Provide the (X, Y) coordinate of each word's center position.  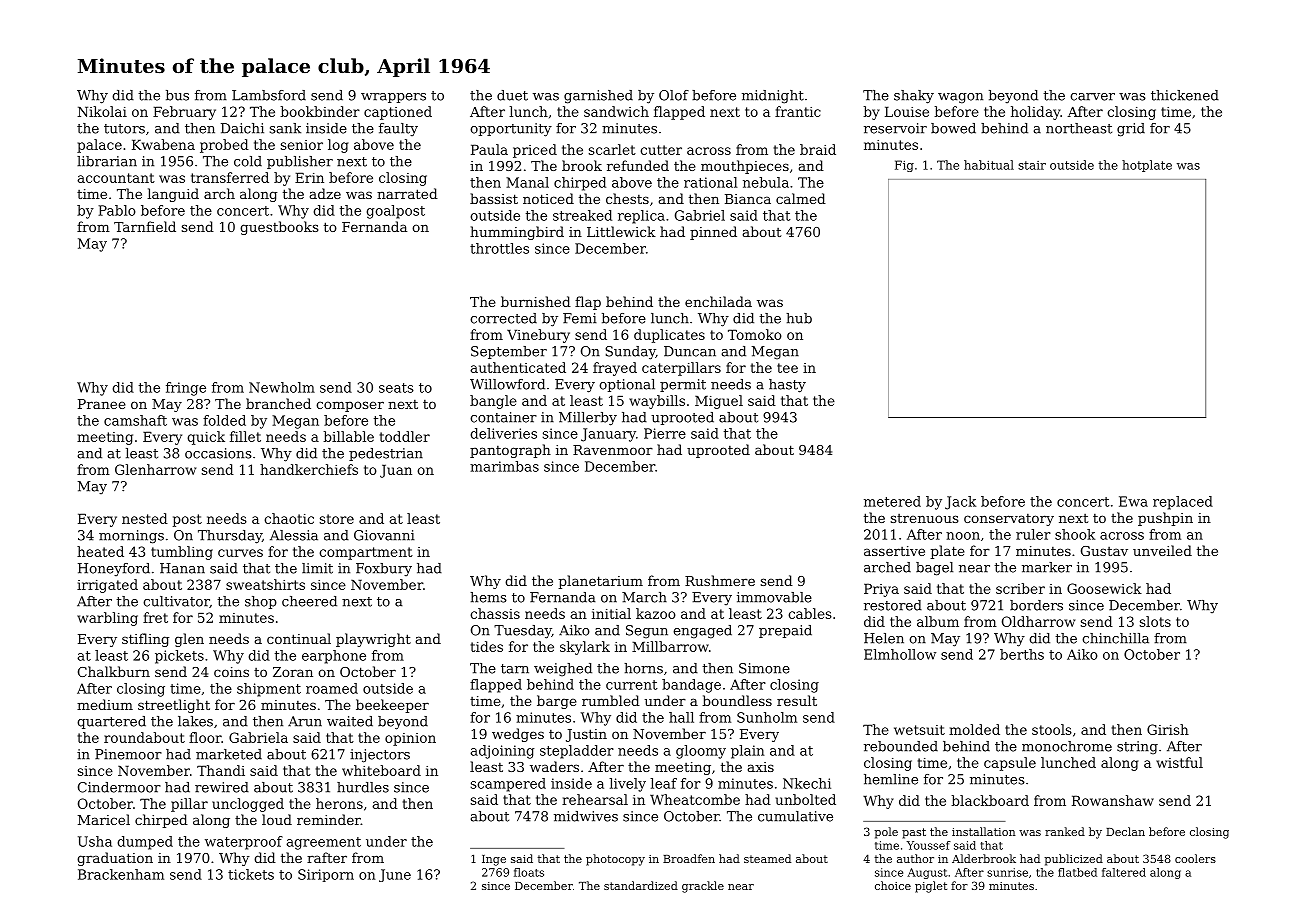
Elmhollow (900, 654)
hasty (787, 386)
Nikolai (102, 111)
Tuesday (523, 632)
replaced (1183, 503)
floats (529, 872)
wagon (960, 98)
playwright (373, 640)
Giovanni (384, 535)
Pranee (102, 404)
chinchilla (1115, 638)
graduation (115, 859)
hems (488, 597)
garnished (598, 97)
